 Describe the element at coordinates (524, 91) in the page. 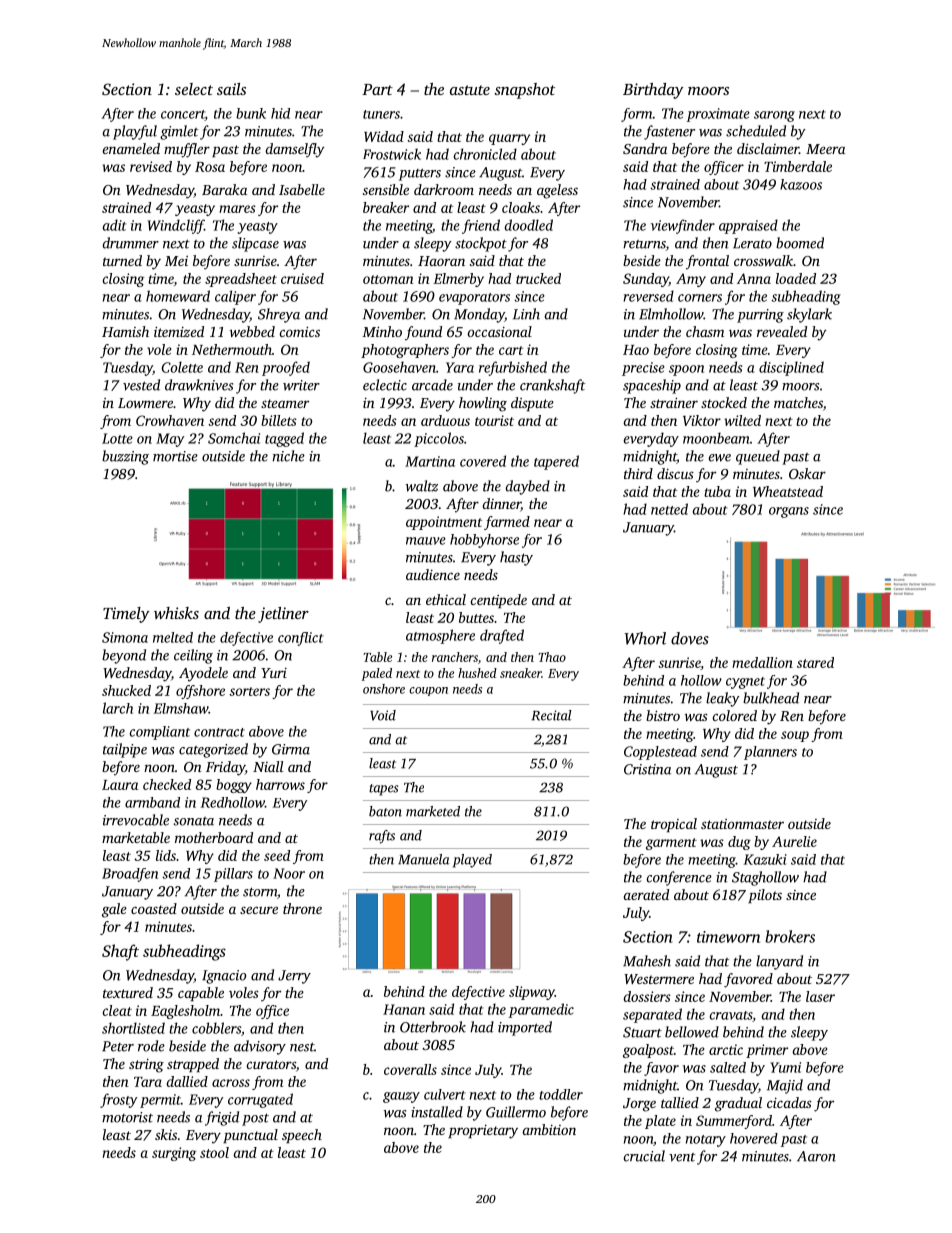

I see `snapshot` at that location.
